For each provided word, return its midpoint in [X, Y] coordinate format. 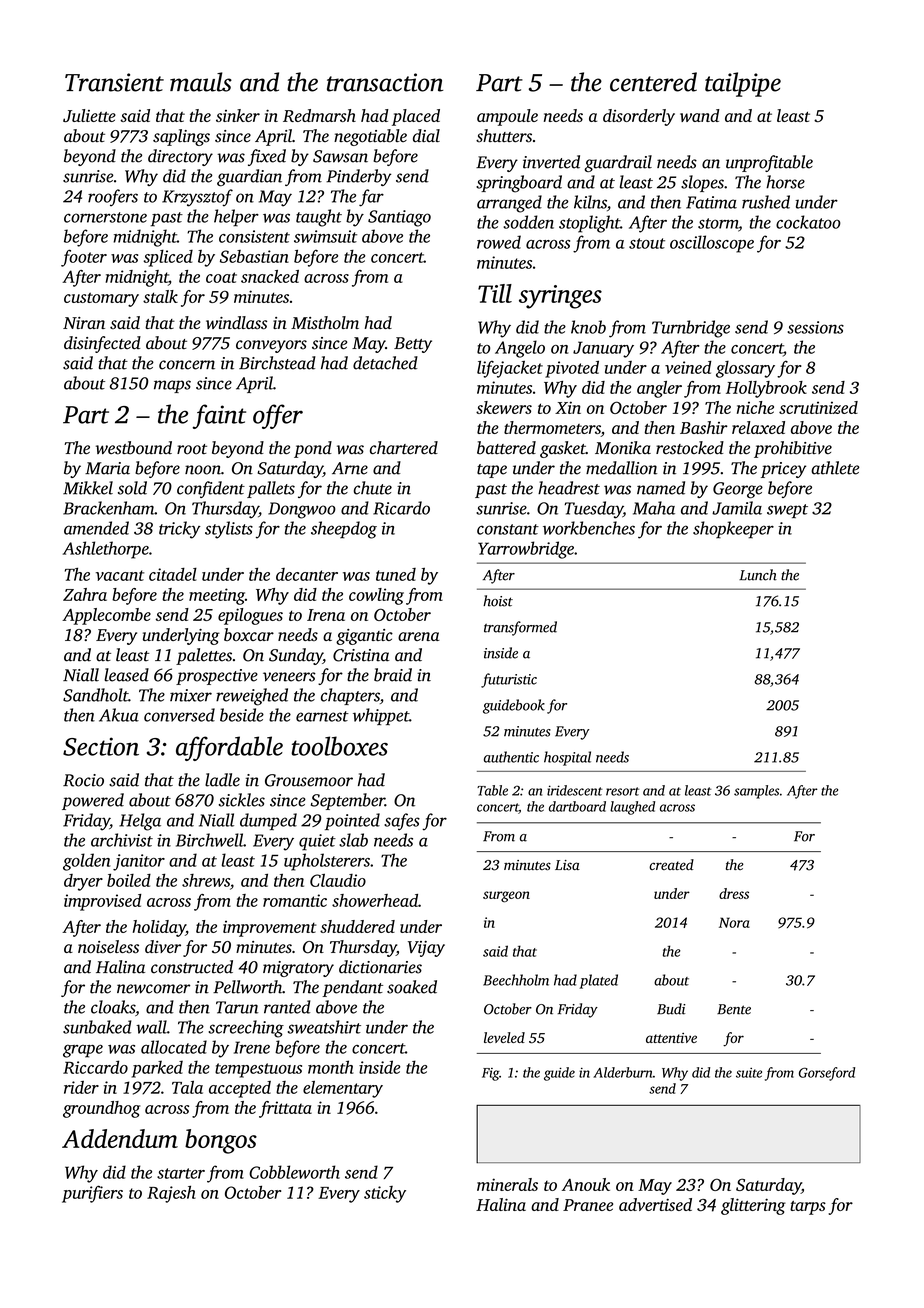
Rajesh [171, 1194]
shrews [206, 880]
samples [756, 792]
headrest [569, 488]
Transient [114, 82]
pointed [352, 821]
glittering [753, 1206]
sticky [385, 1194]
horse [785, 182]
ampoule [507, 117]
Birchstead [277, 363]
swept [787, 511]
